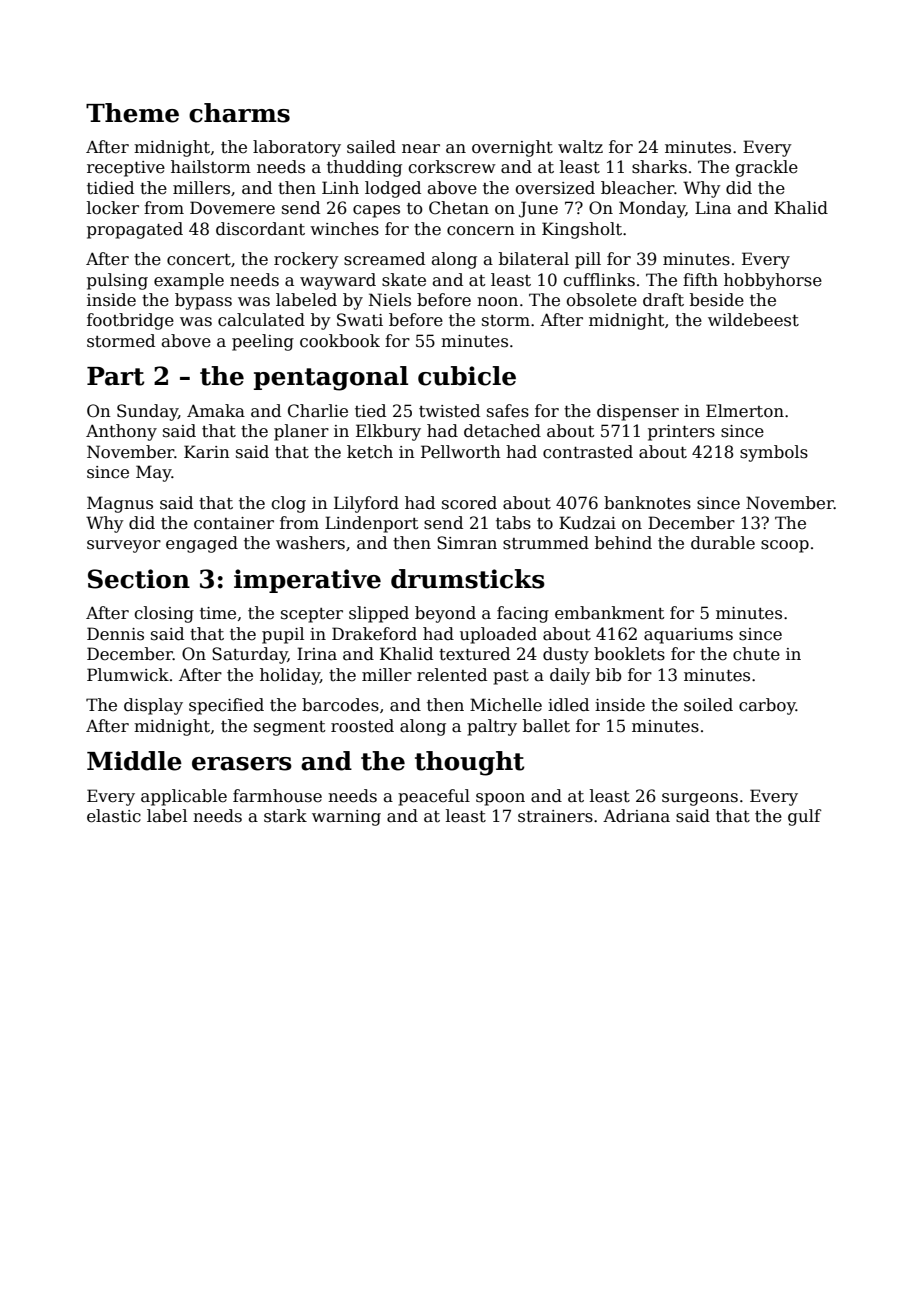 This screenshot has width=924, height=1308. Describe the element at coordinates (774, 453) in the screenshot. I see `symbols` at that location.
